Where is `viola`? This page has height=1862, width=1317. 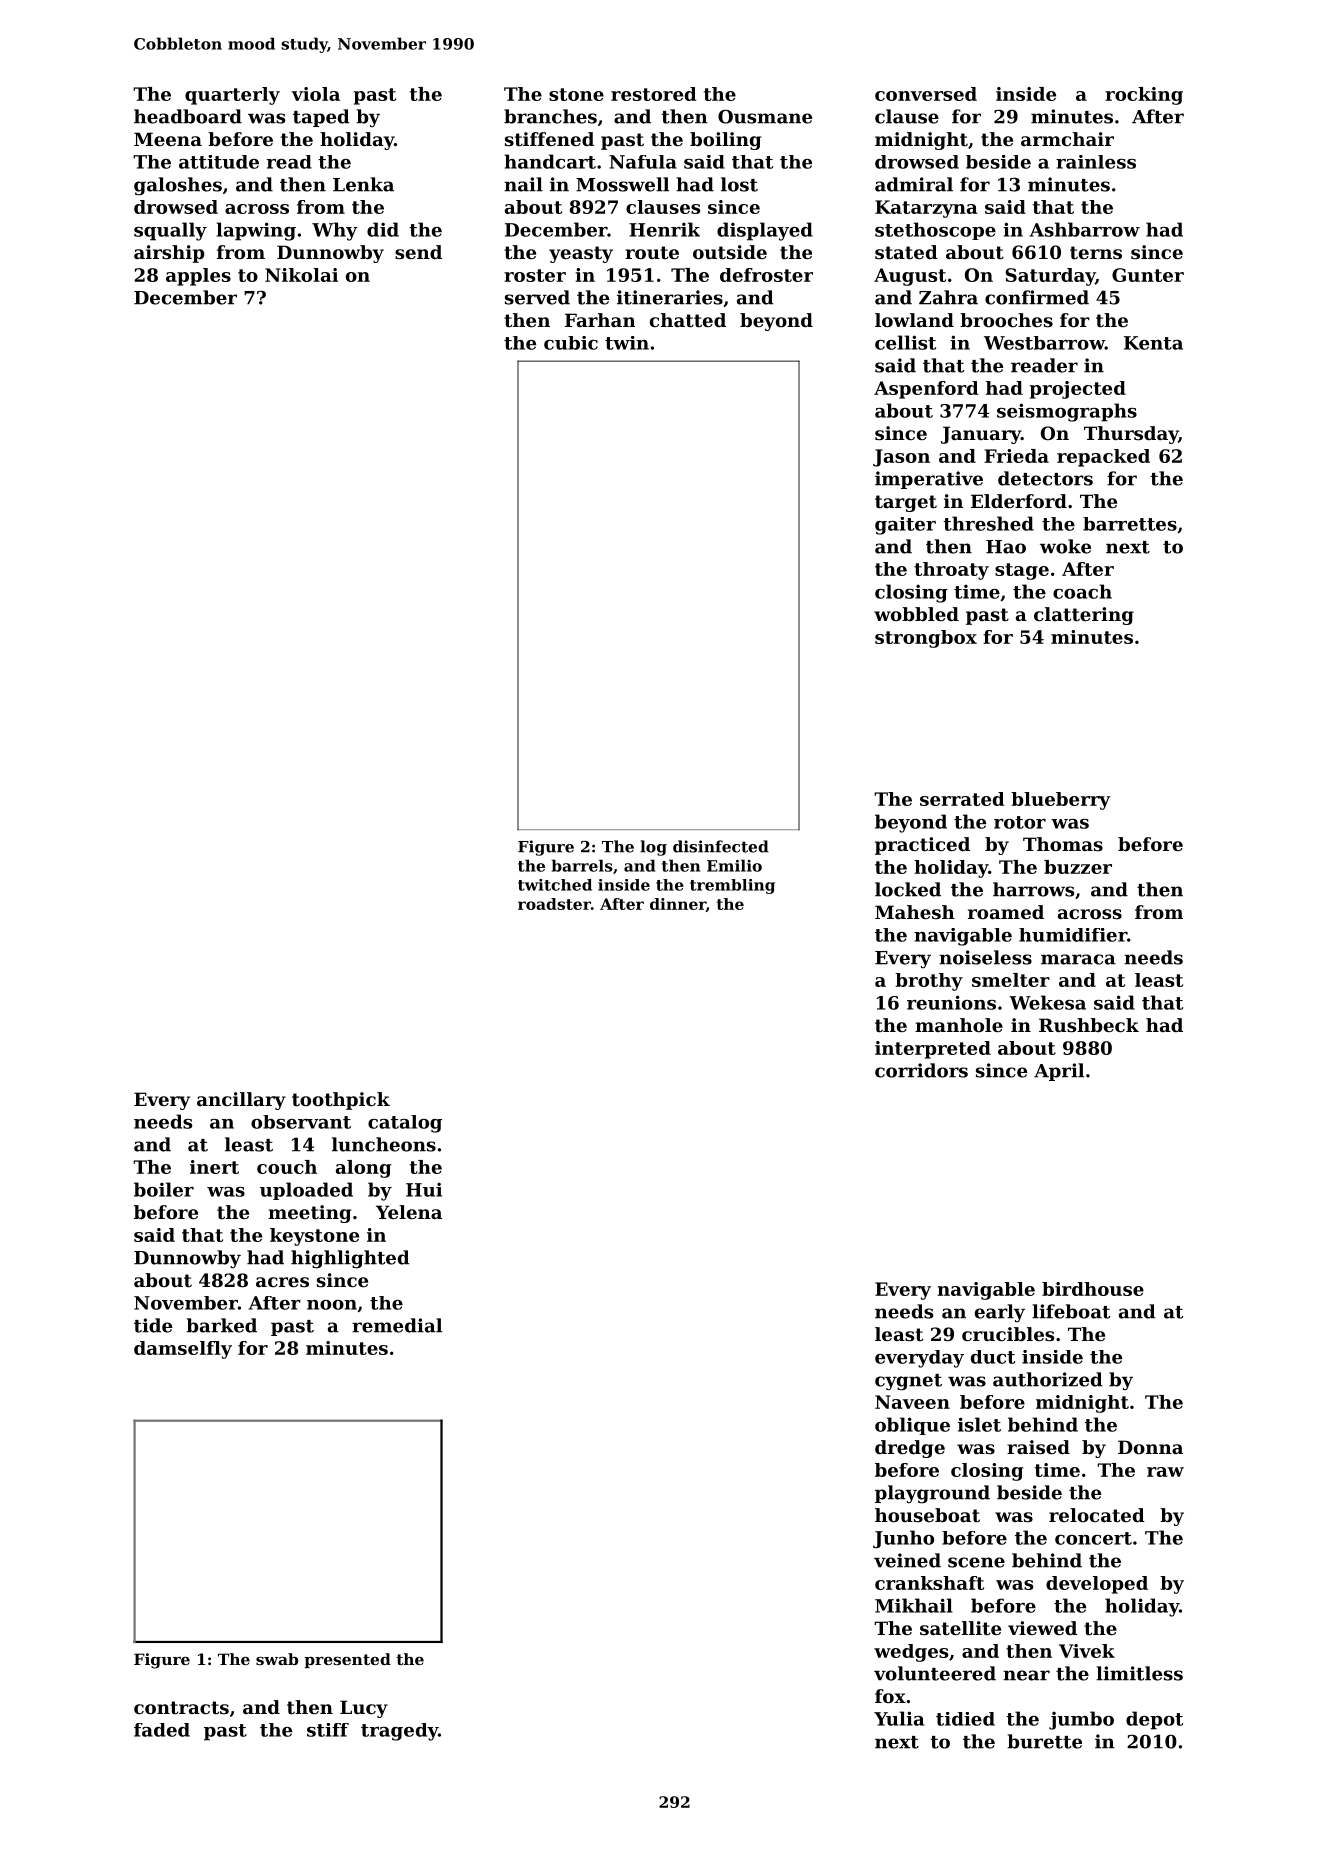 viola is located at coordinates (316, 94).
